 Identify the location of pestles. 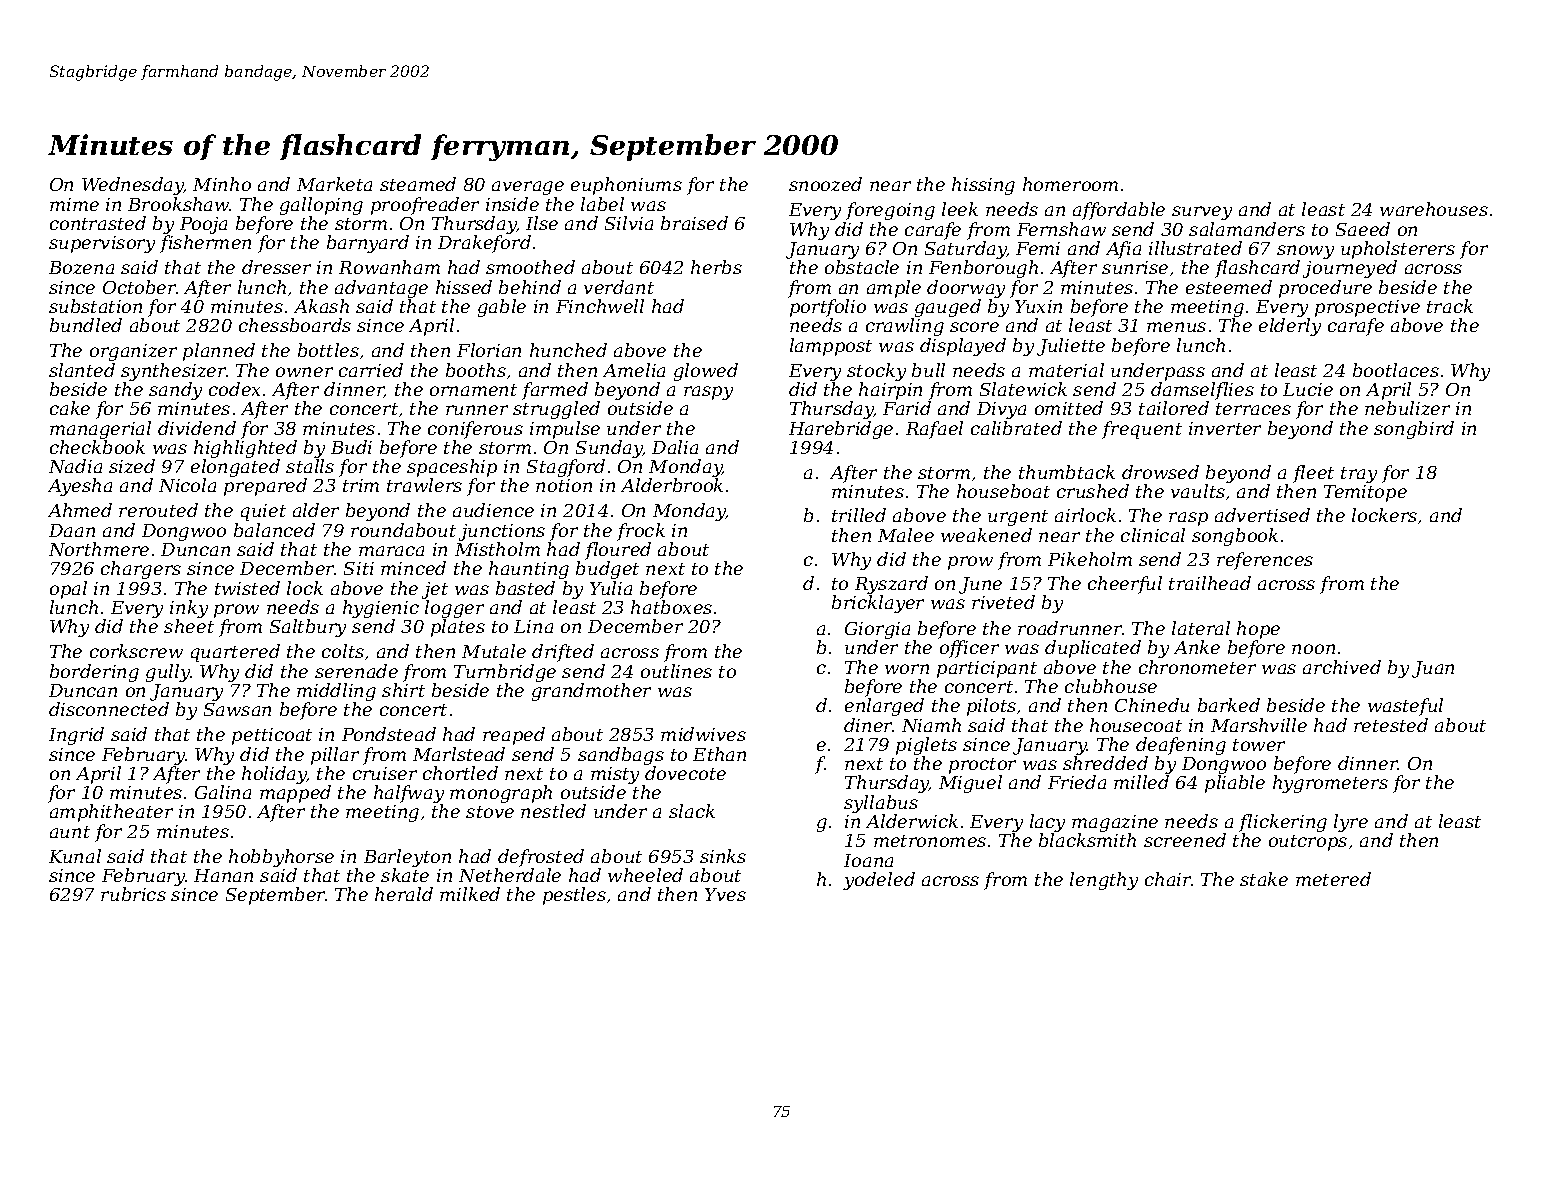
(574, 896).
